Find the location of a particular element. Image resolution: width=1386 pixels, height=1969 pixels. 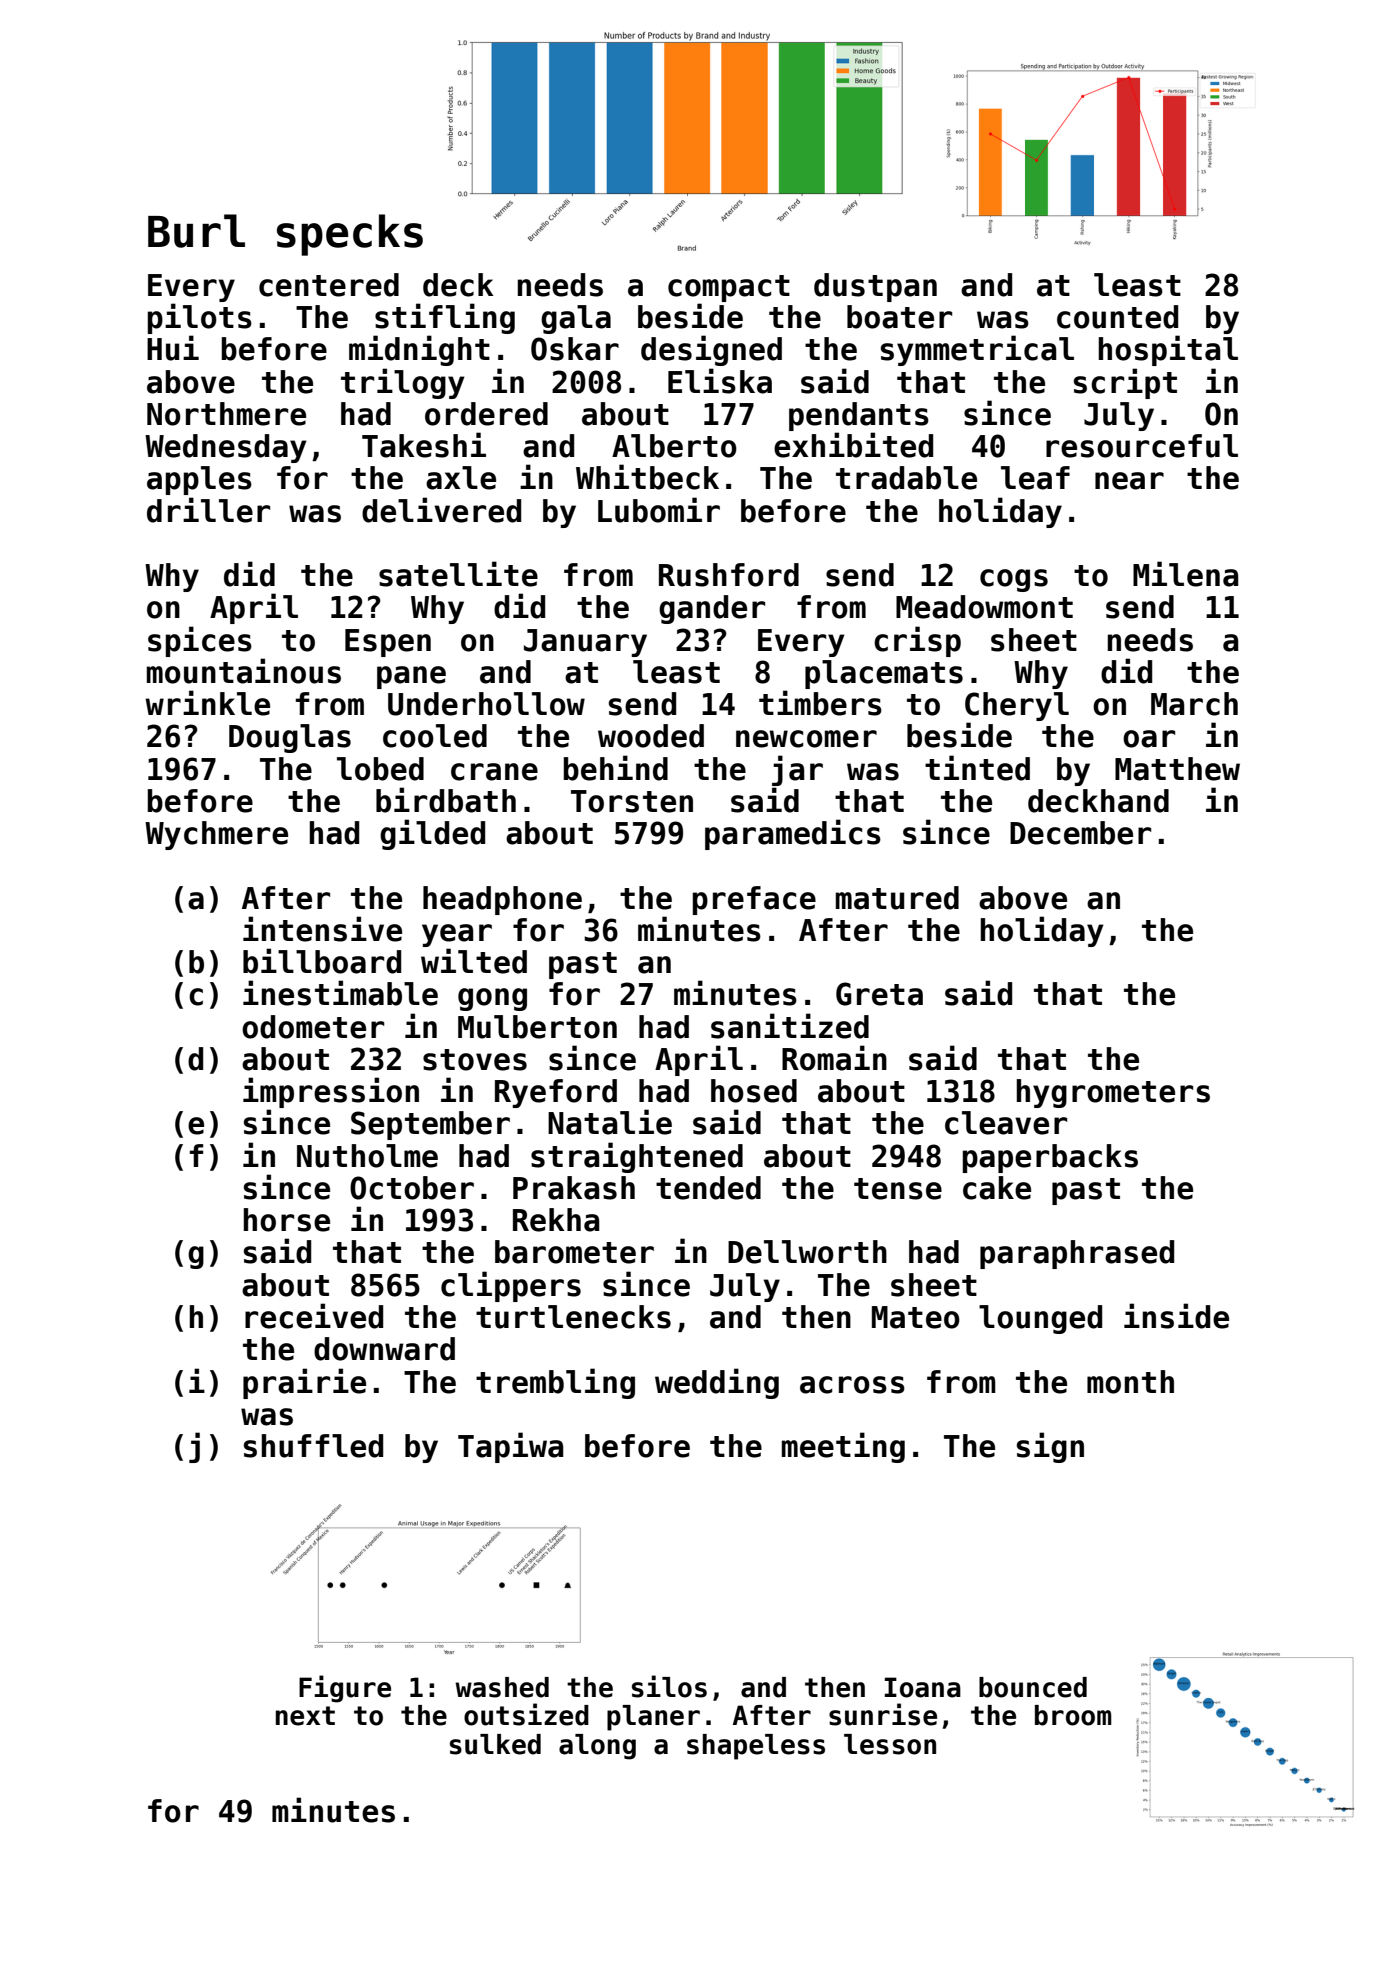

bounced is located at coordinates (1033, 1687).
